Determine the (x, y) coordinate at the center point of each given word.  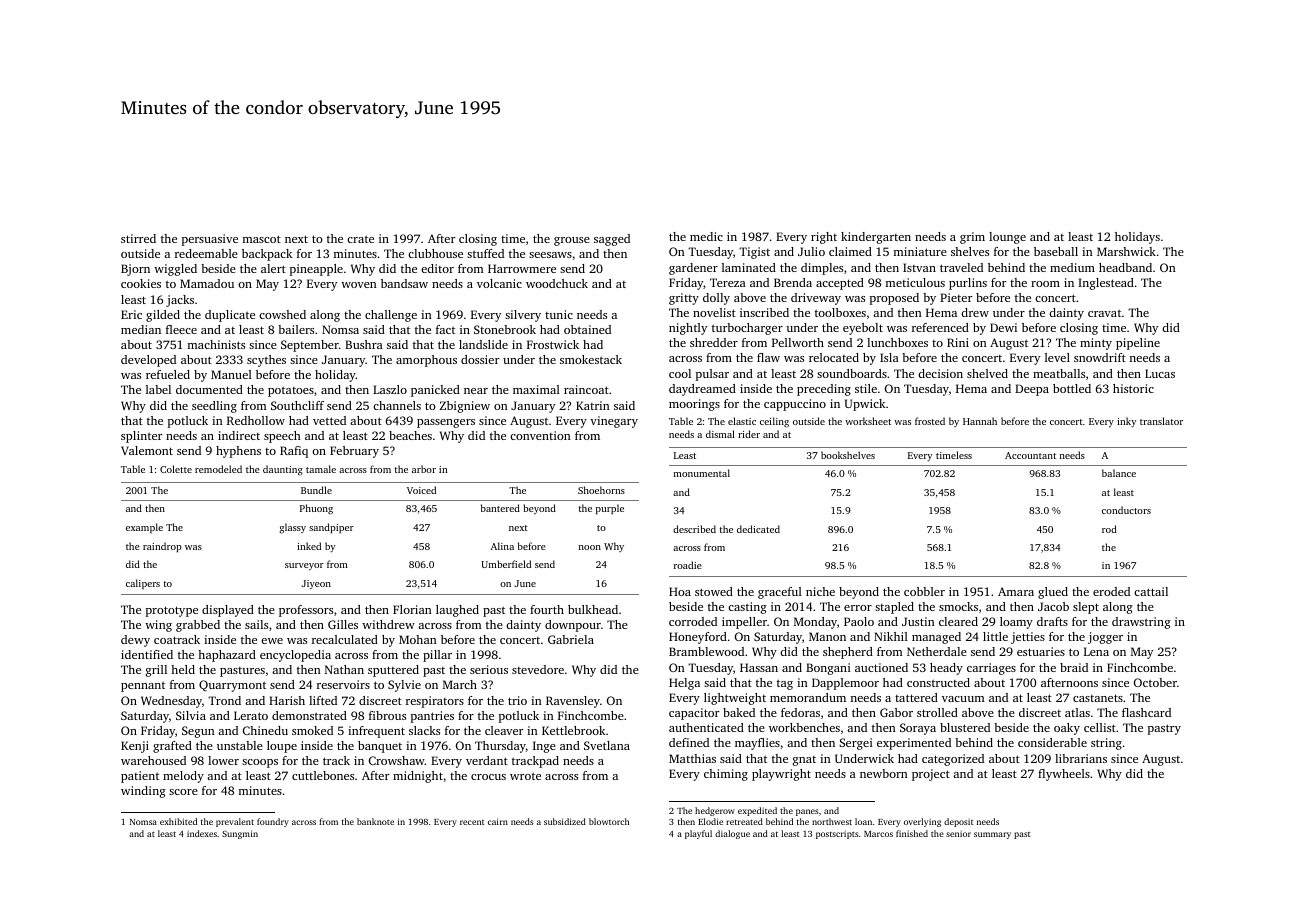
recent (472, 822)
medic (706, 236)
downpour (573, 626)
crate (360, 239)
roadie (688, 565)
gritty (684, 299)
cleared (958, 621)
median (141, 329)
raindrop (162, 547)
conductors (1126, 510)
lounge (1007, 238)
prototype (172, 611)
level (1057, 357)
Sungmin (240, 834)
